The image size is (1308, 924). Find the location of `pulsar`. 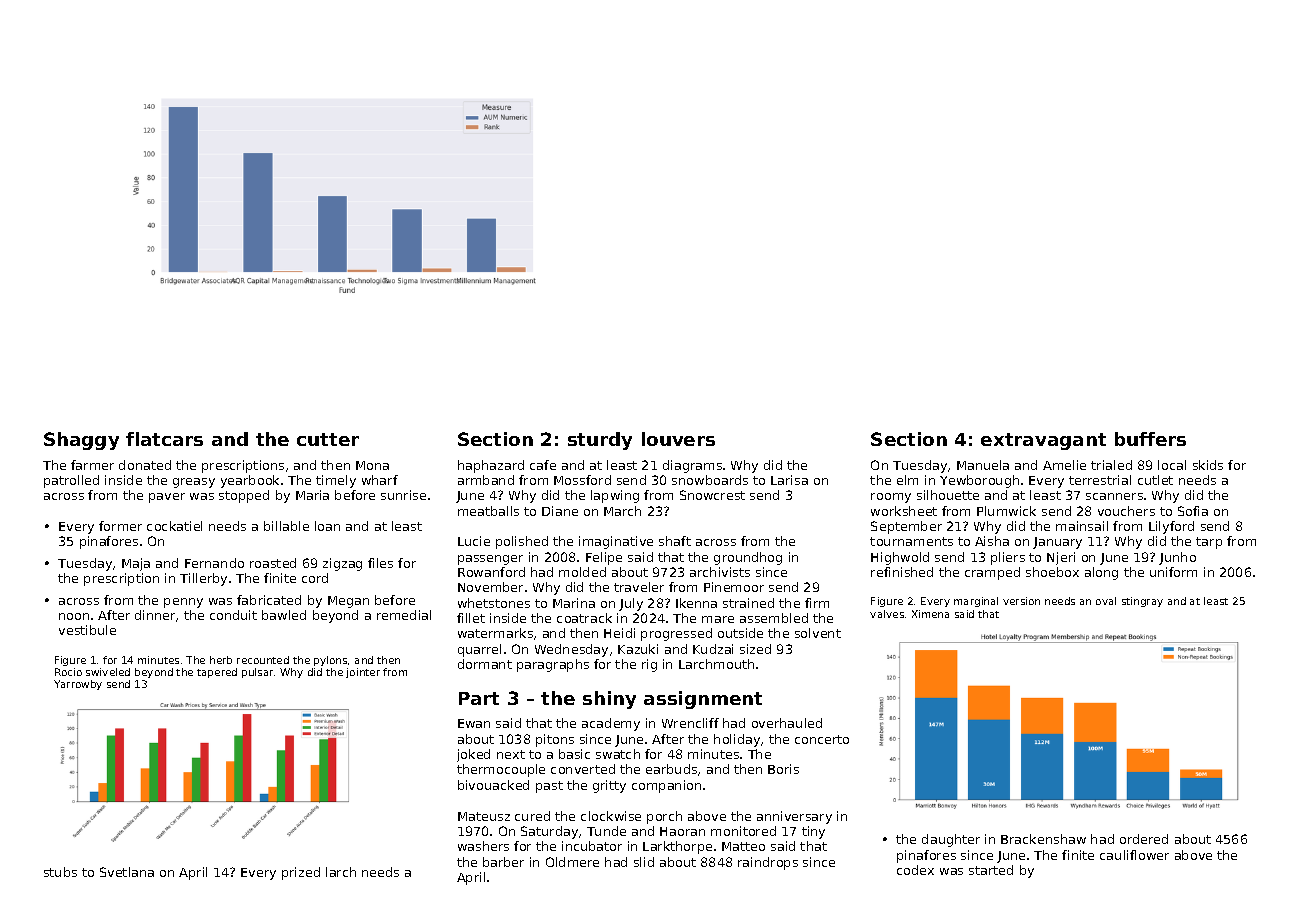

pulsar is located at coordinates (258, 673).
